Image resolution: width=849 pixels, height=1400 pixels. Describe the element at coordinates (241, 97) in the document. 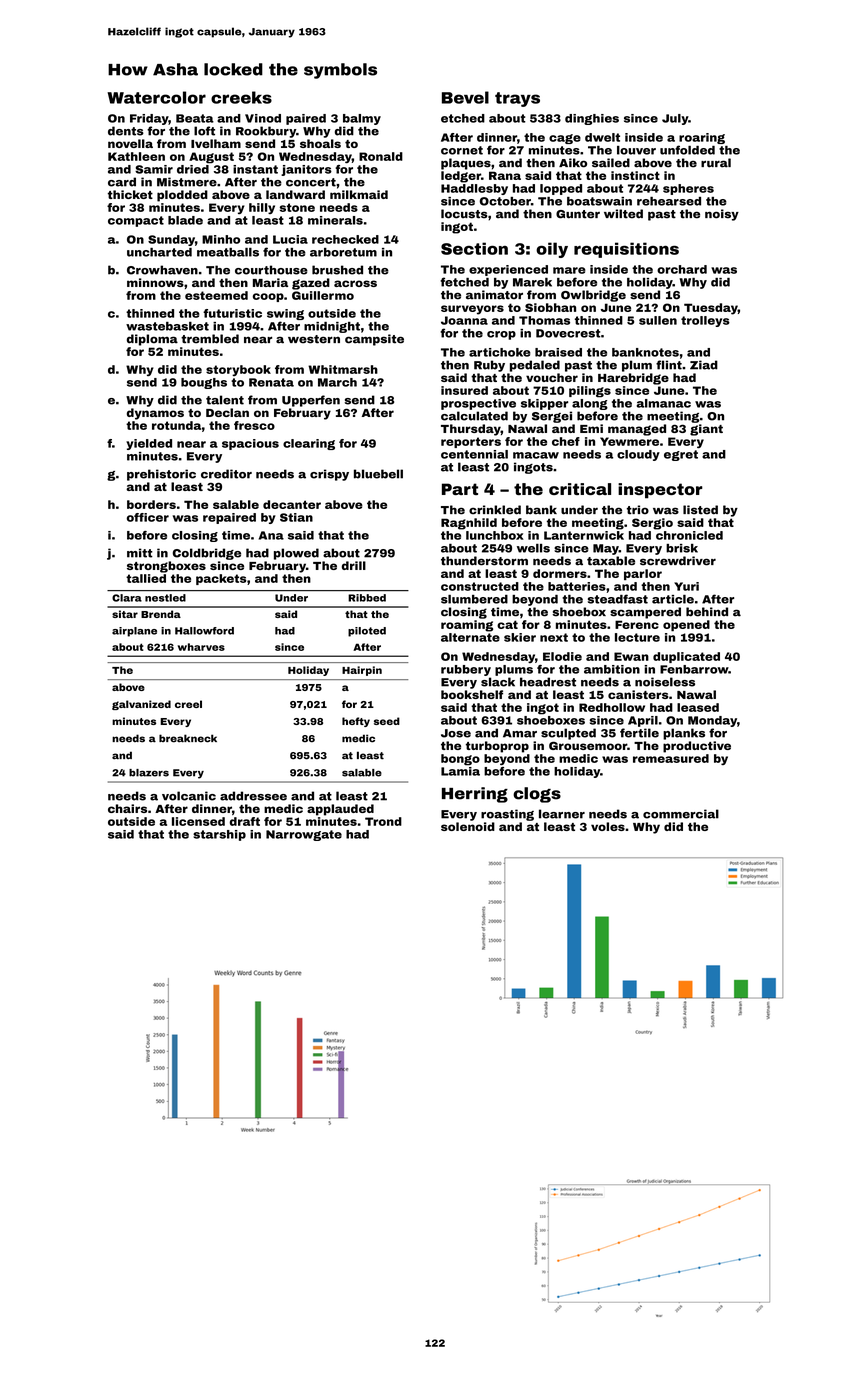

I see `creeks` at that location.
